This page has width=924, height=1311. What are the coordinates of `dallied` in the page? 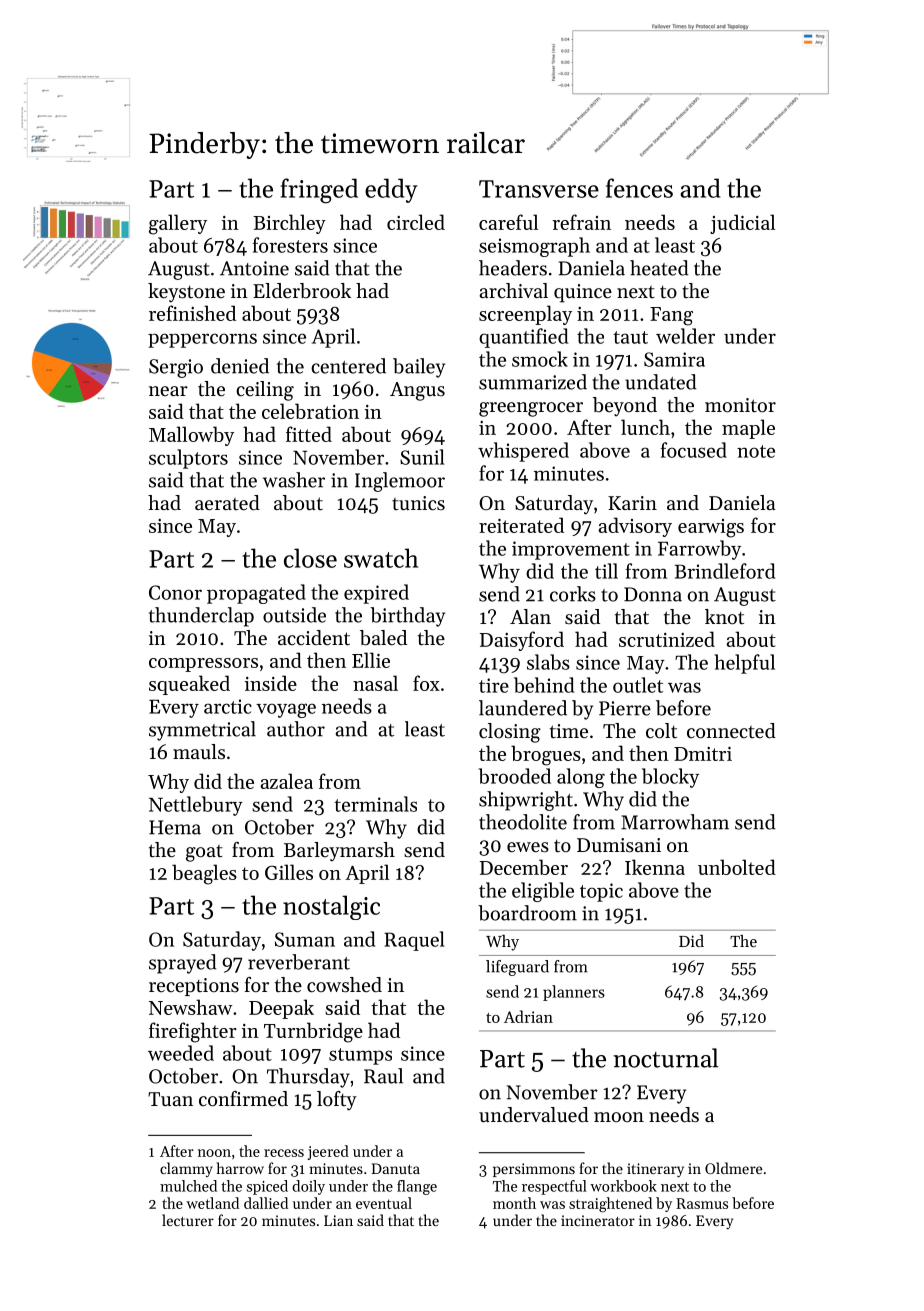 It's located at (266, 1203).
